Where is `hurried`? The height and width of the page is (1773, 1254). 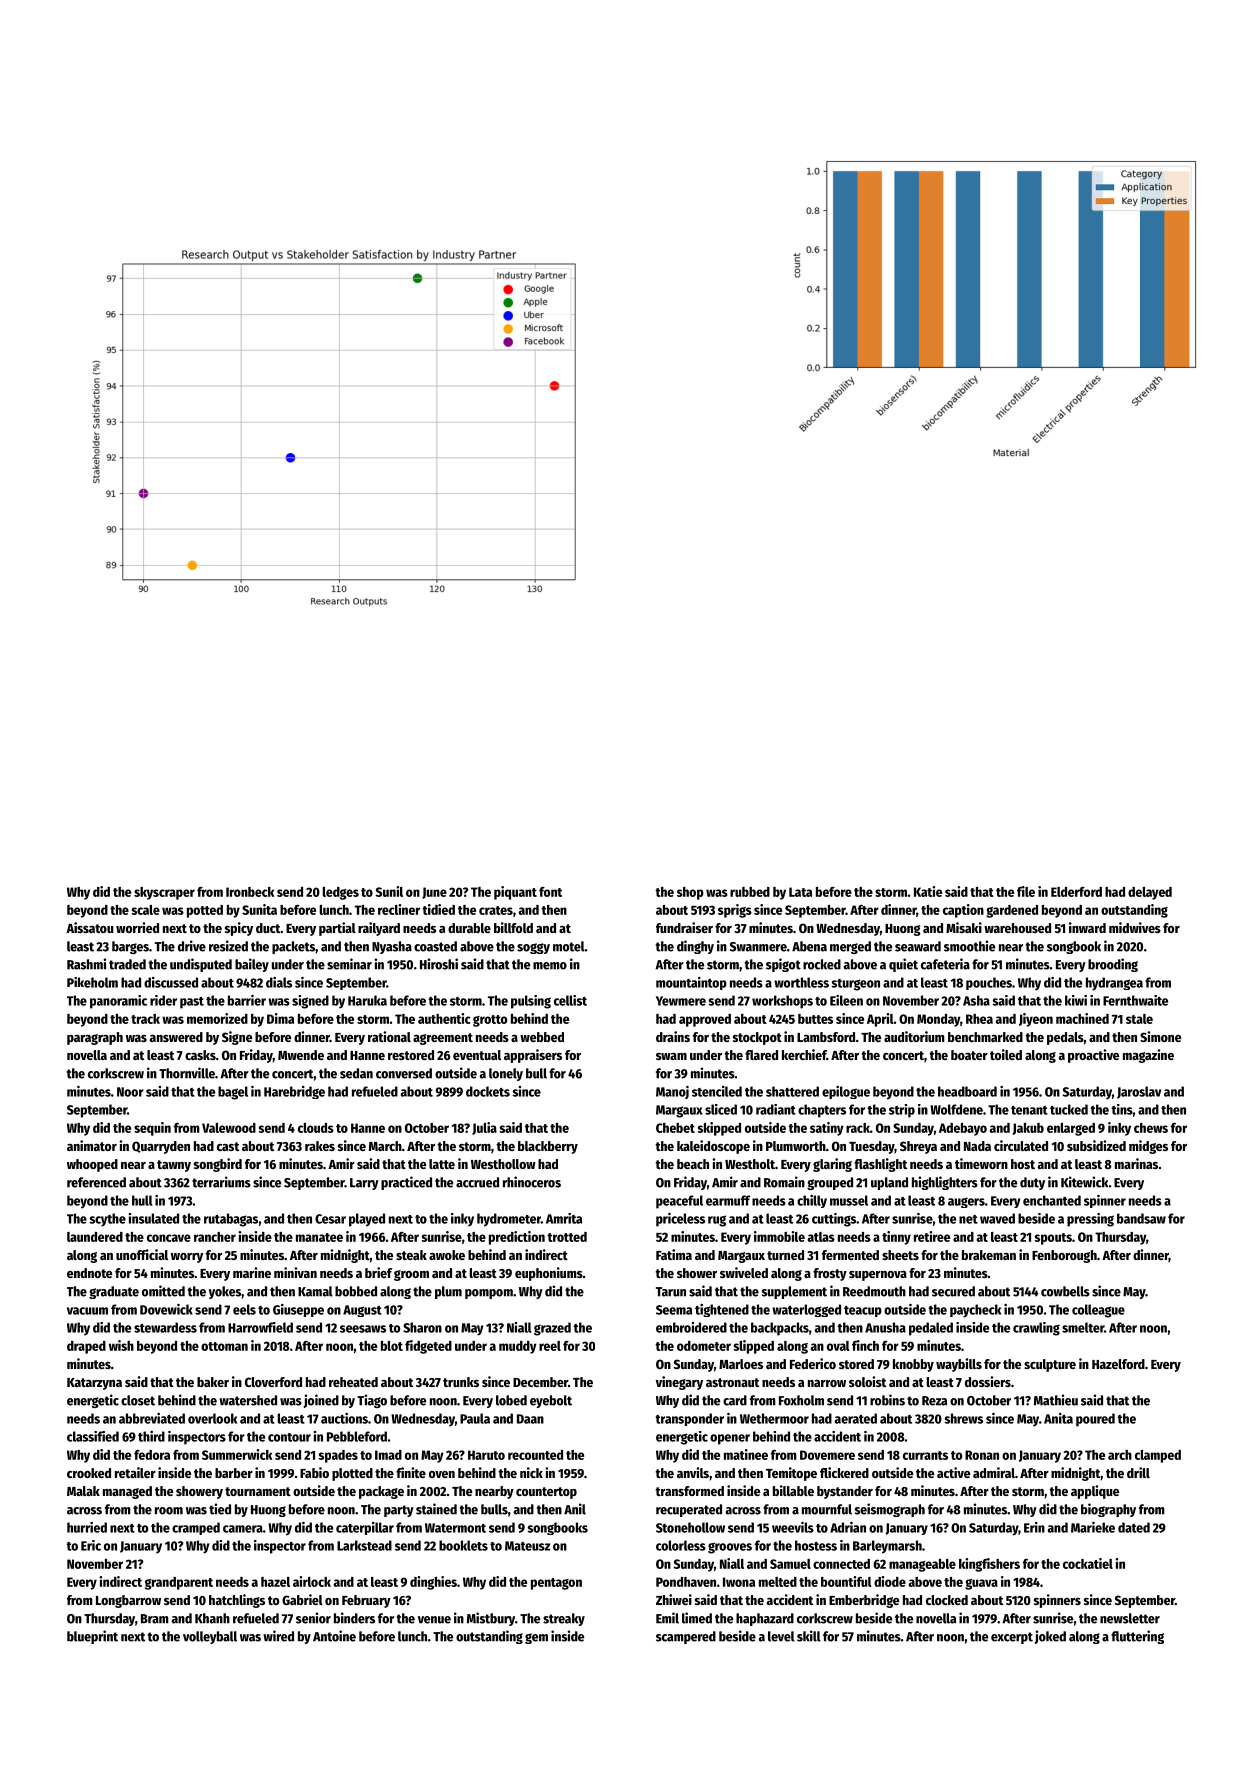 hurried is located at coordinates (87, 1527).
